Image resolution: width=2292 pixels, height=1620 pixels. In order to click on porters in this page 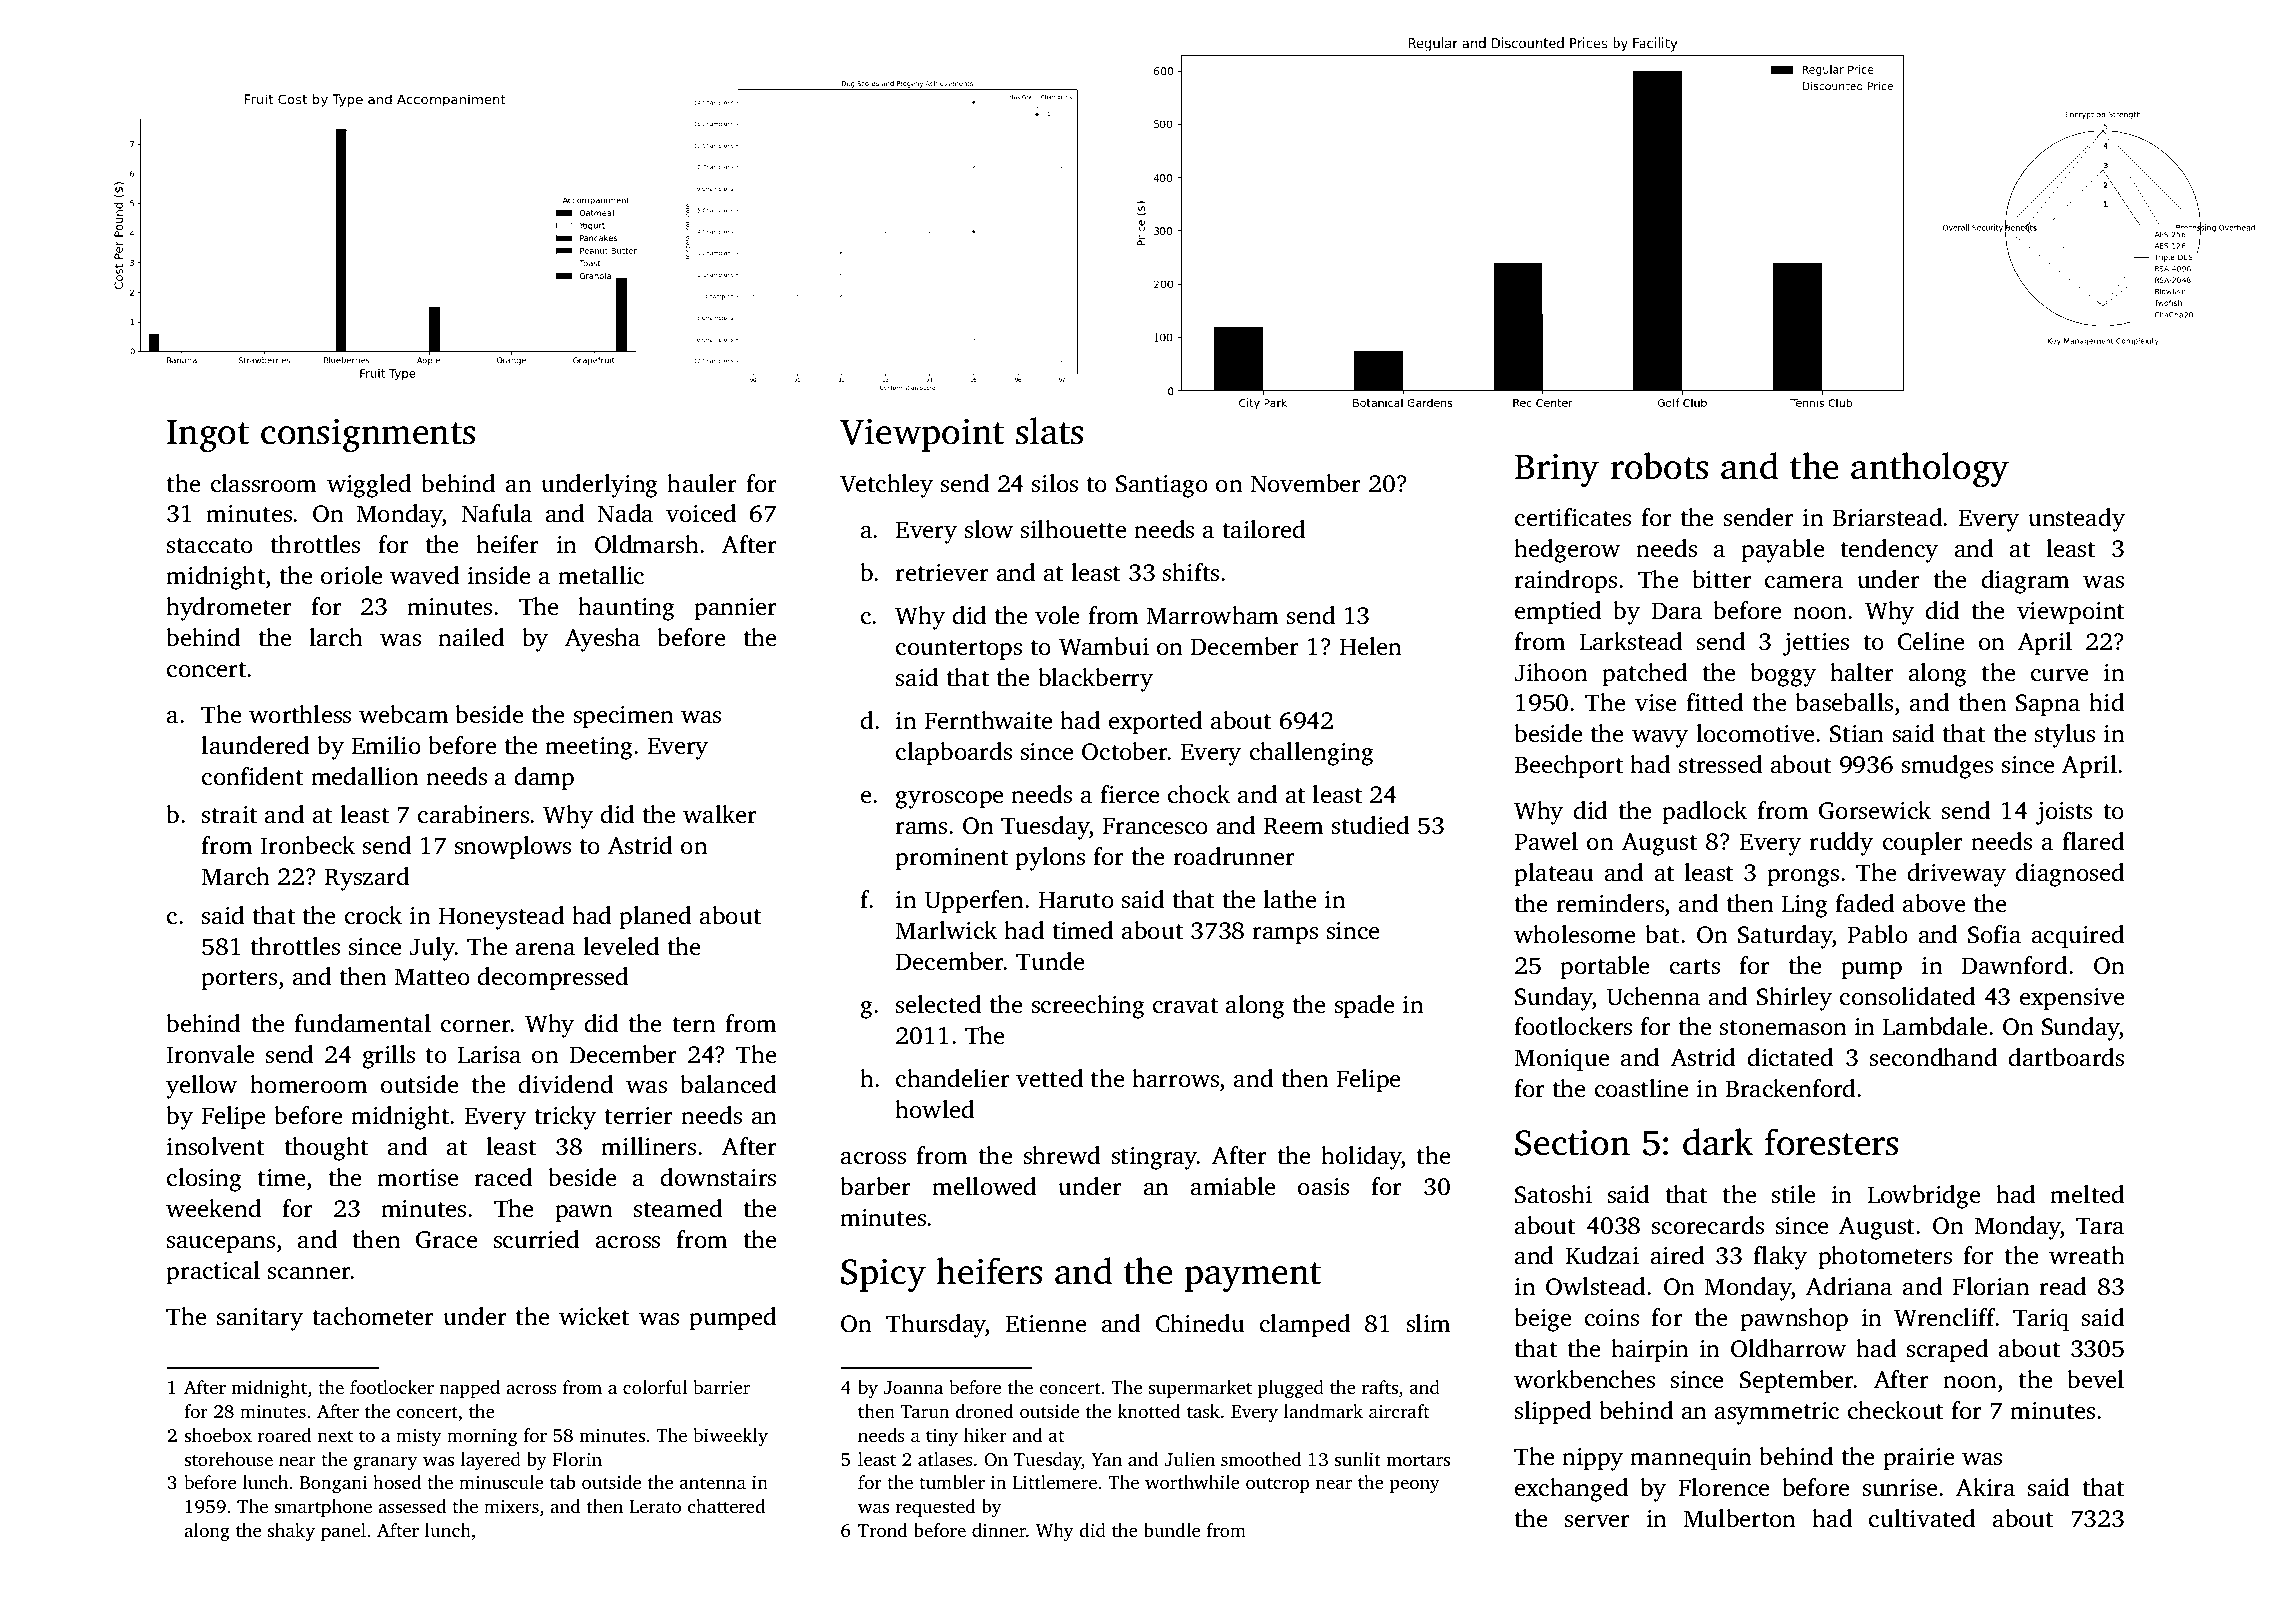, I will do `click(239, 980)`.
